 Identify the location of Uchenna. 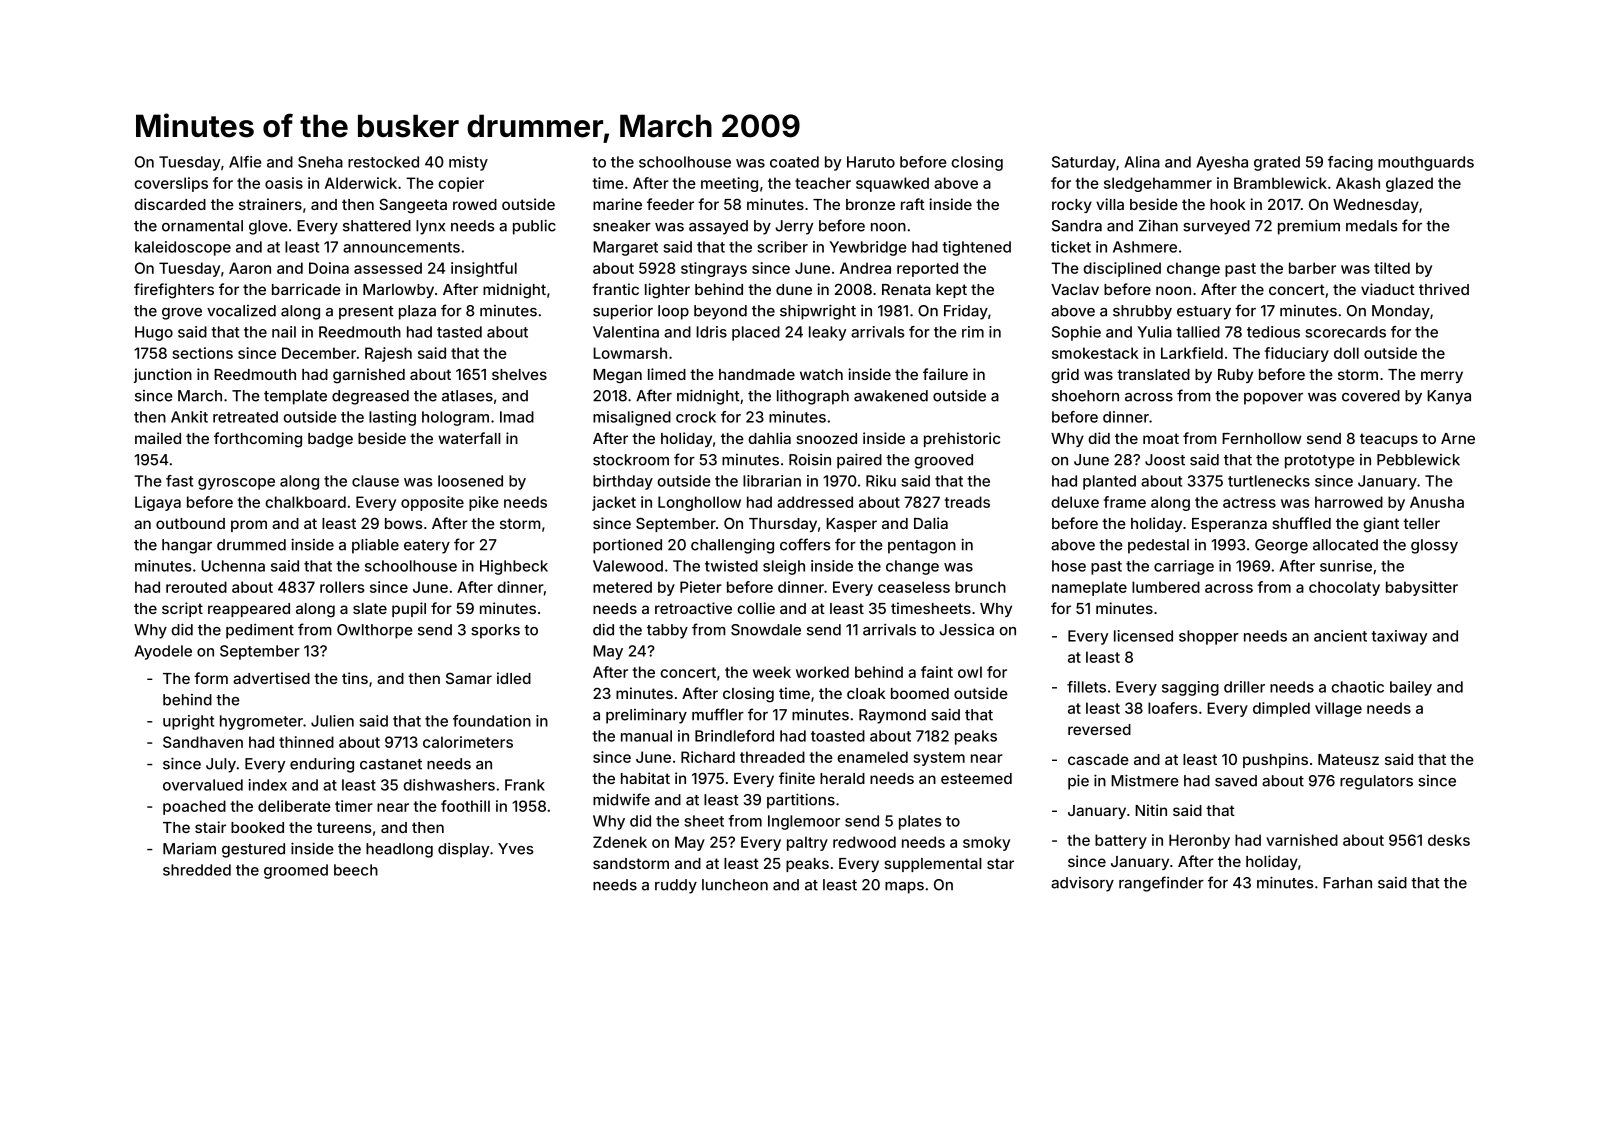
(233, 566).
